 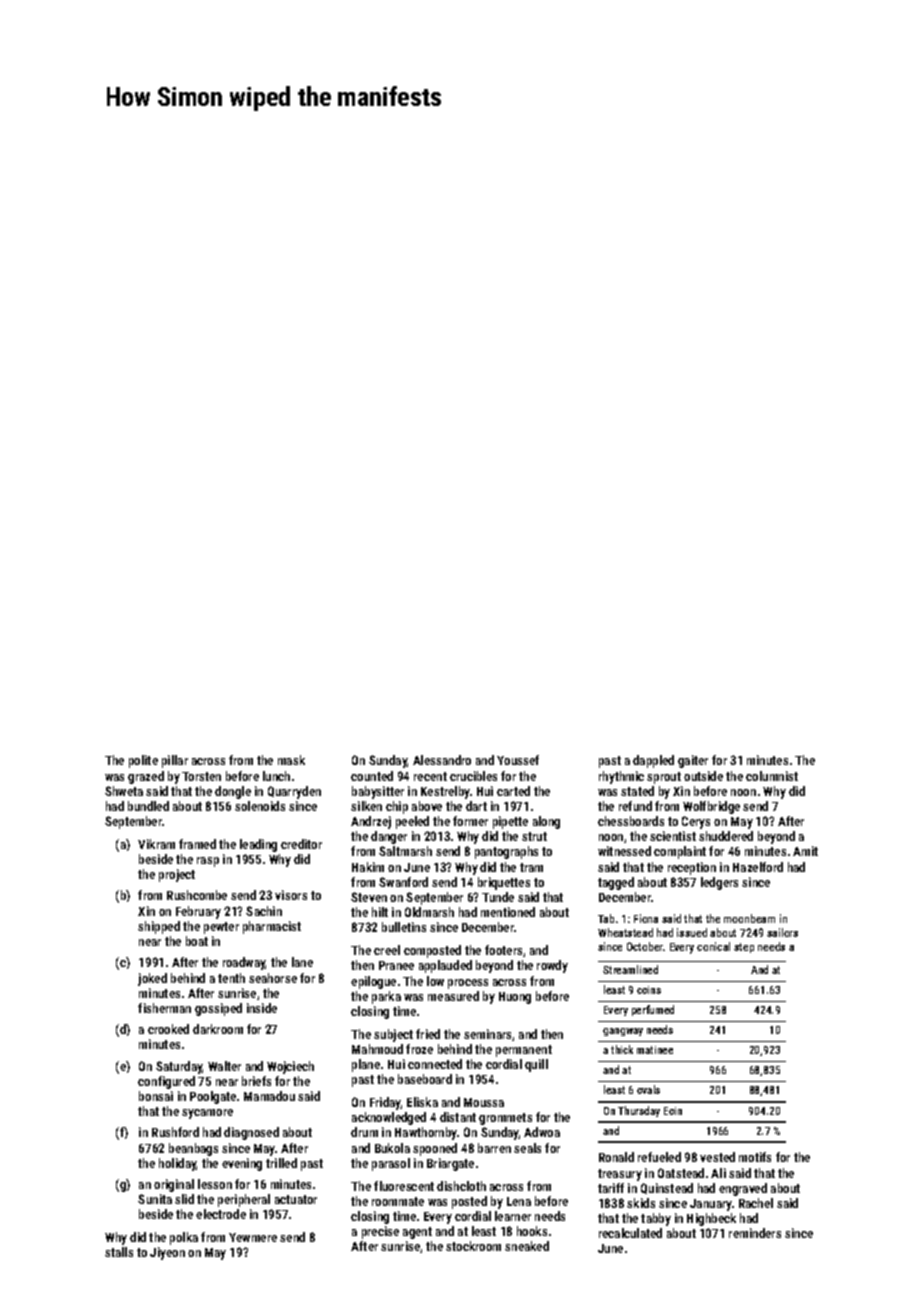 What do you see at coordinates (442, 760) in the image?
I see `Alessandro` at bounding box center [442, 760].
